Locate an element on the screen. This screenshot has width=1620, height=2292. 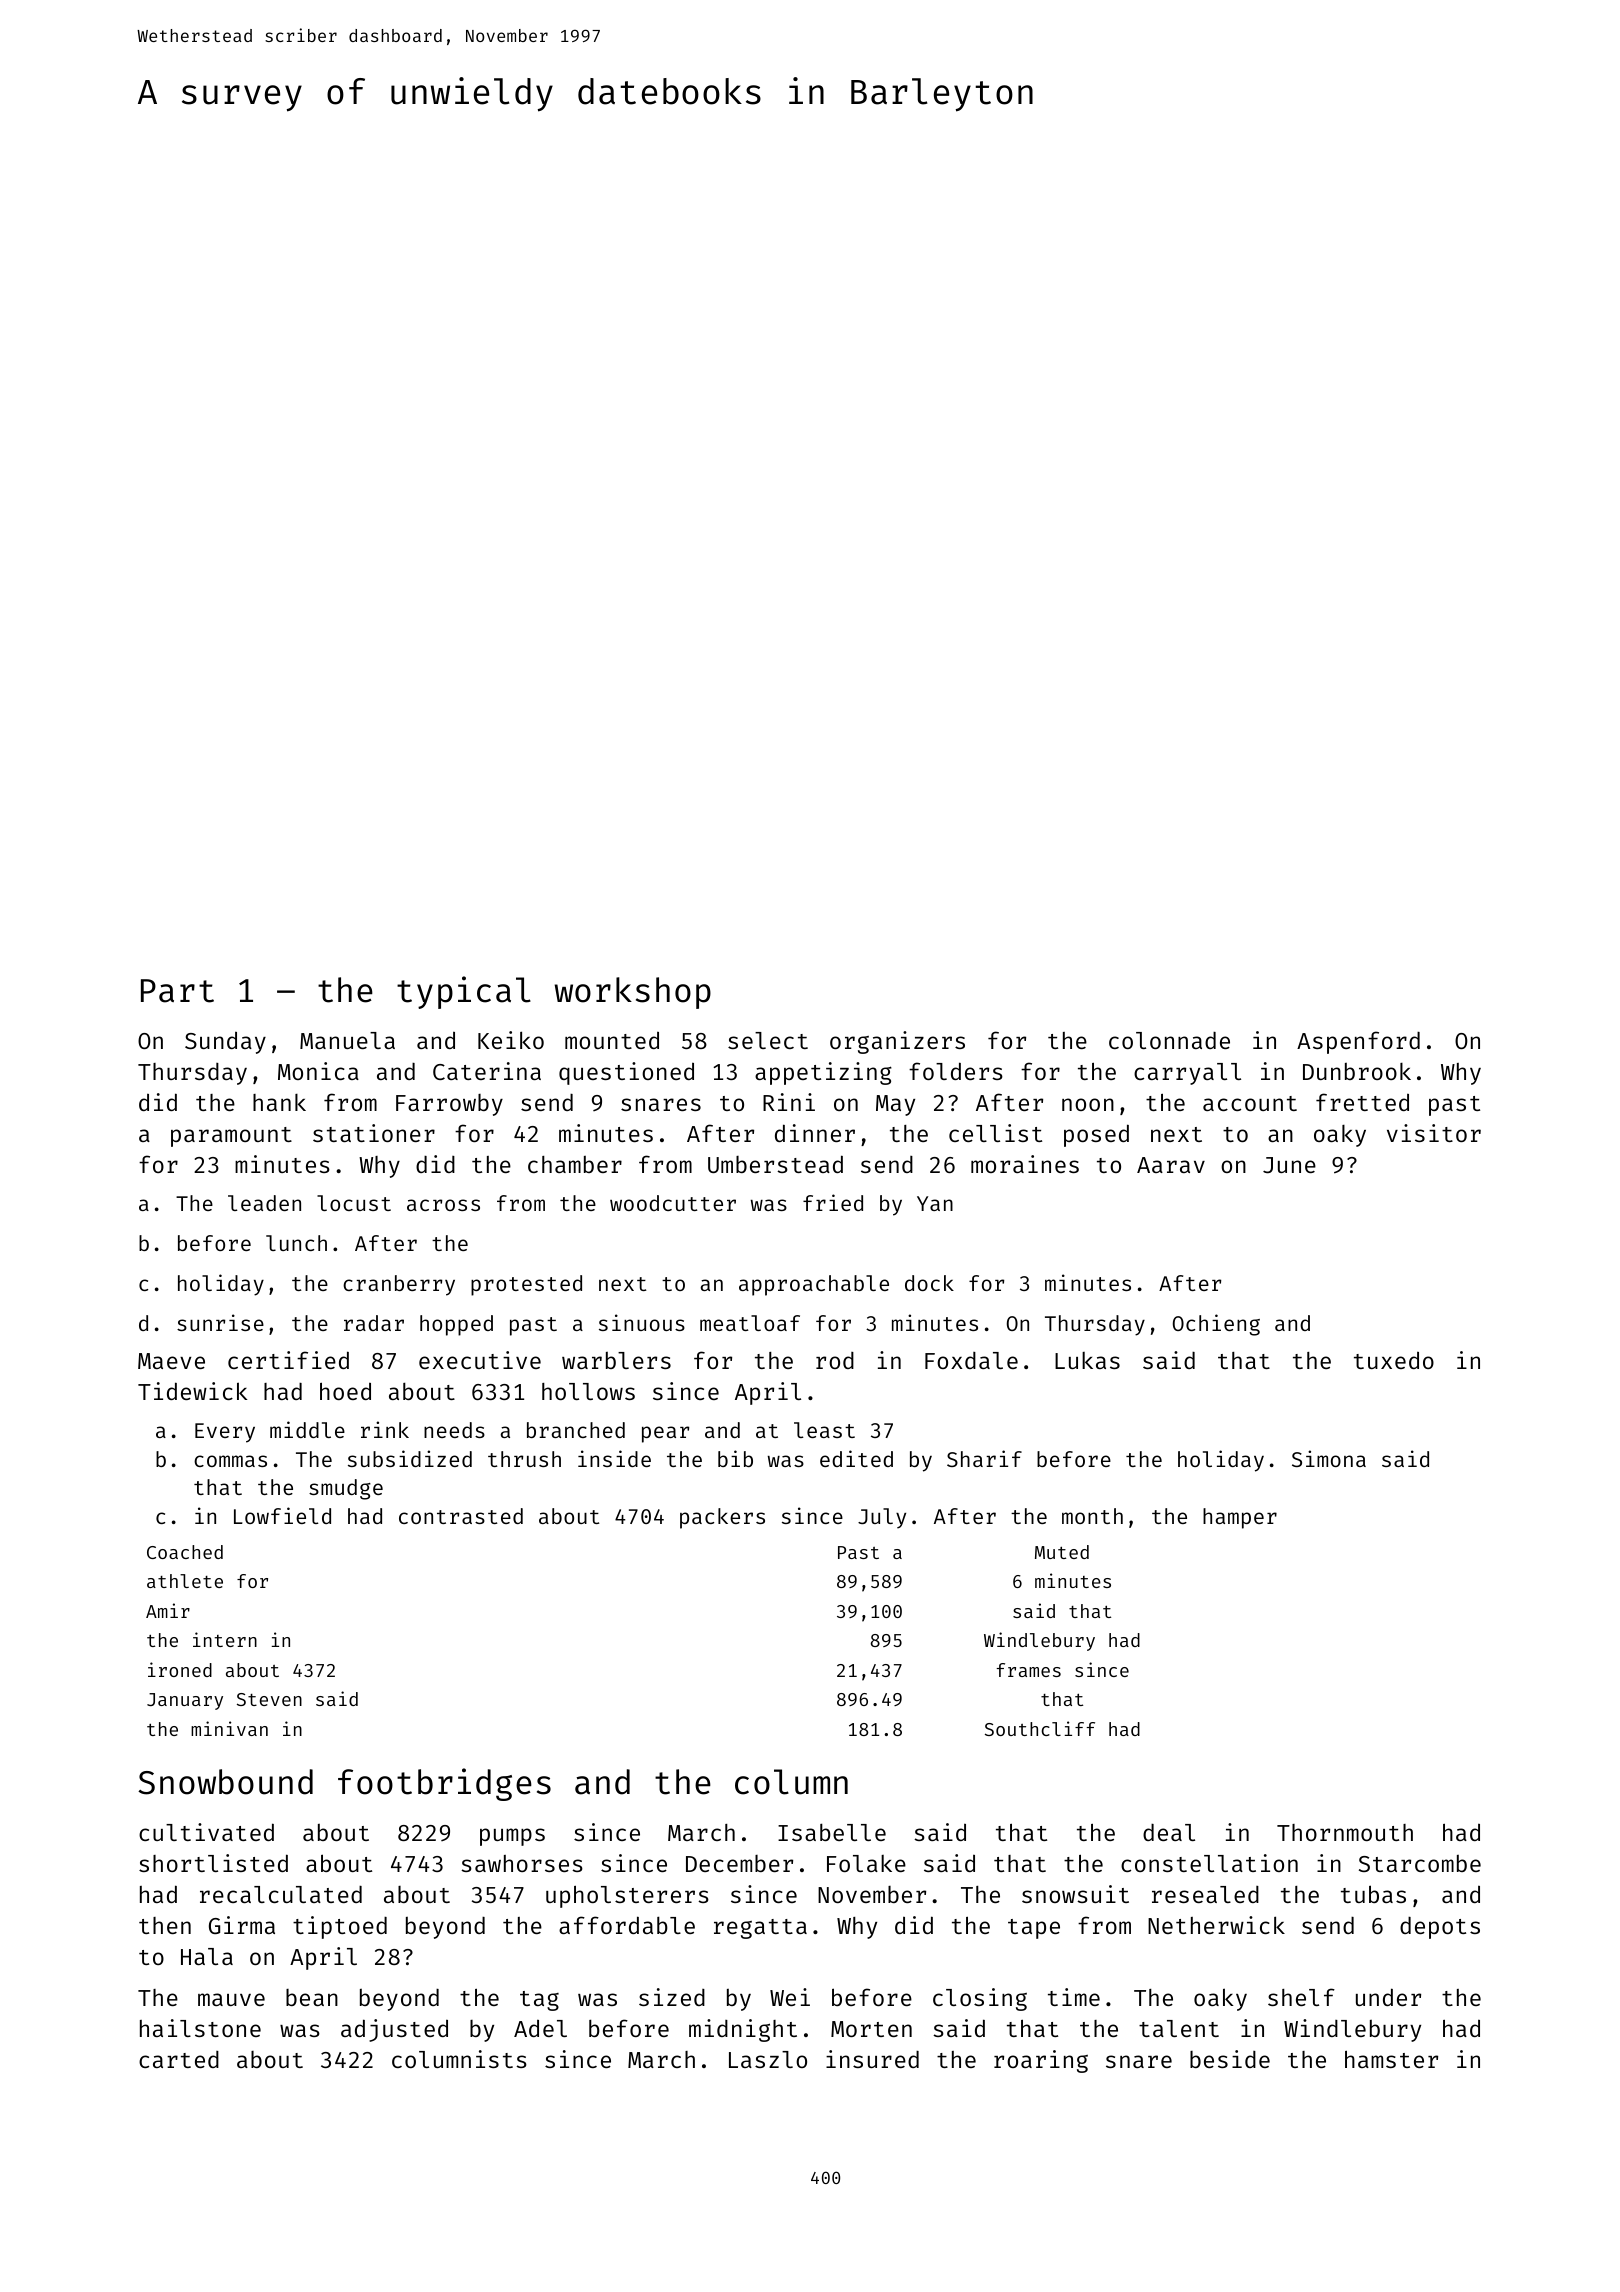
typical is located at coordinates (464, 992).
